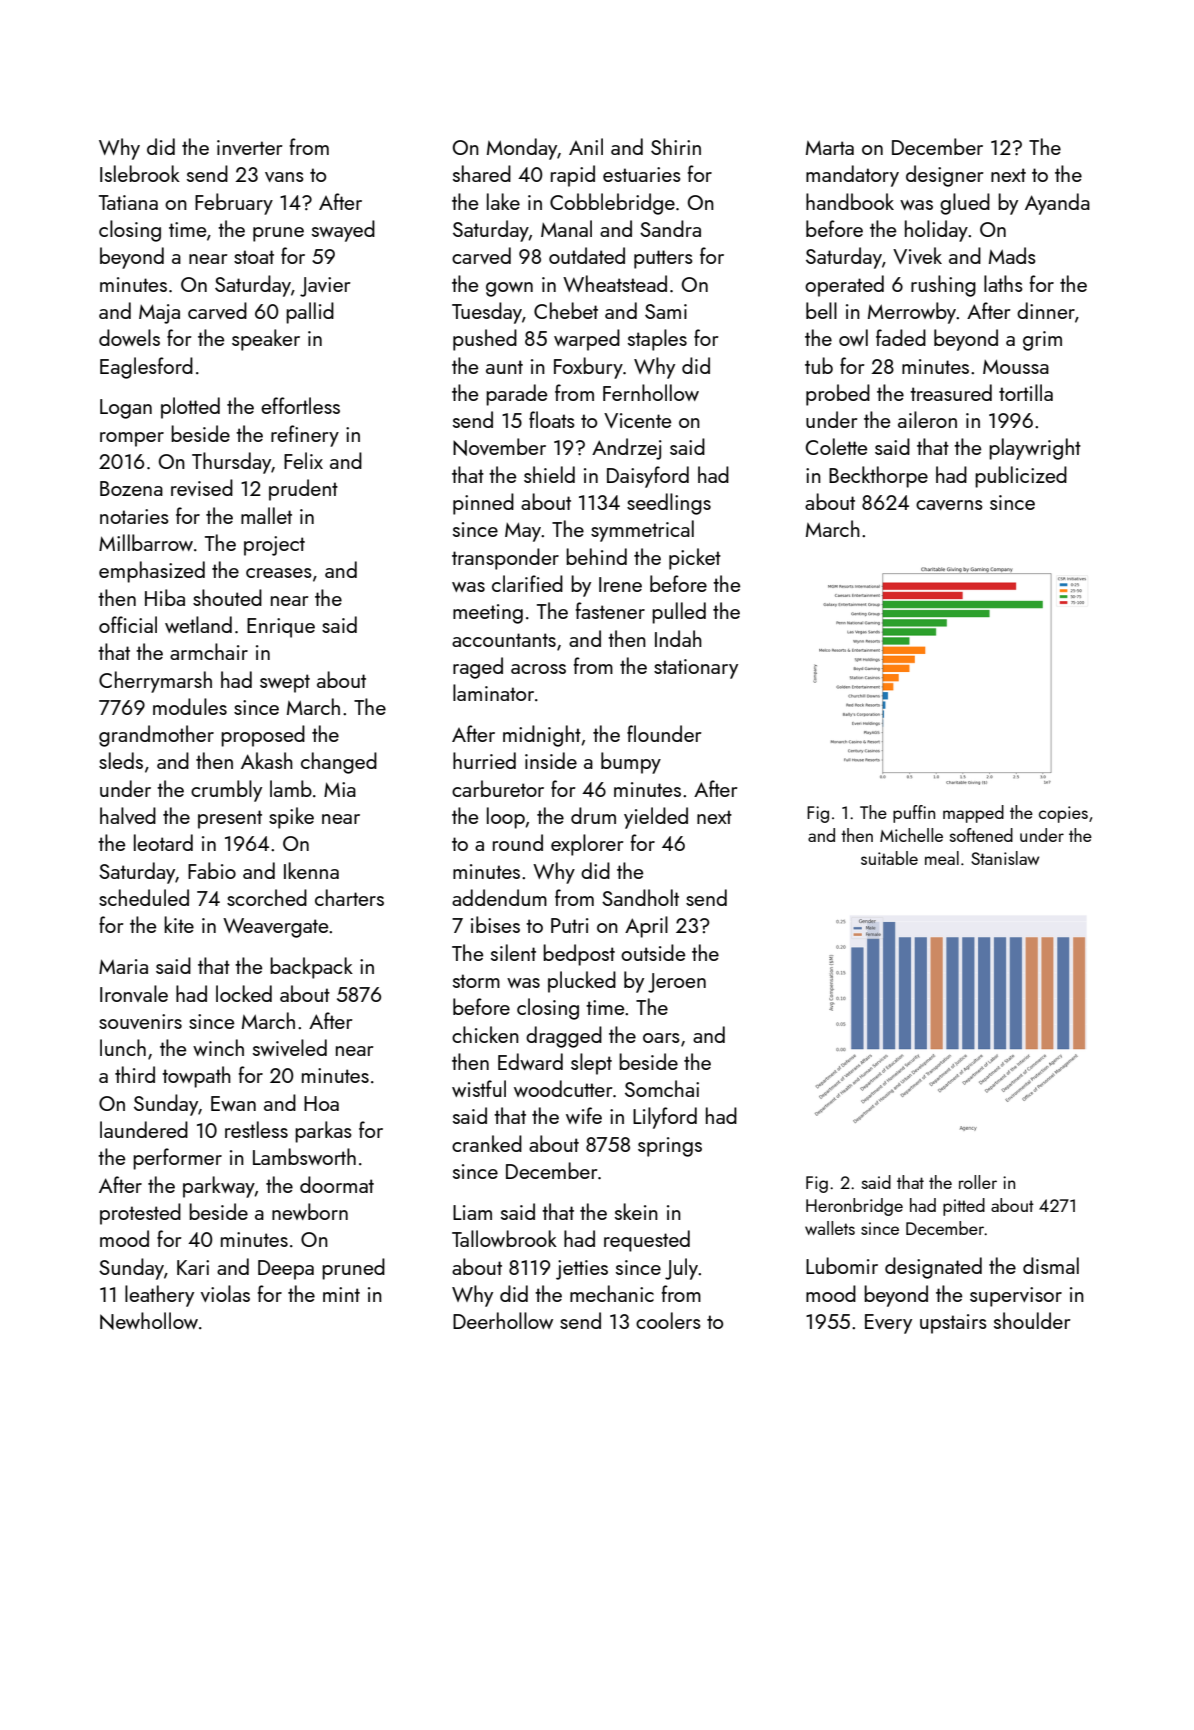 The height and width of the screenshot is (1730, 1194). Describe the element at coordinates (901, 337) in the screenshot. I see `faded` at that location.
